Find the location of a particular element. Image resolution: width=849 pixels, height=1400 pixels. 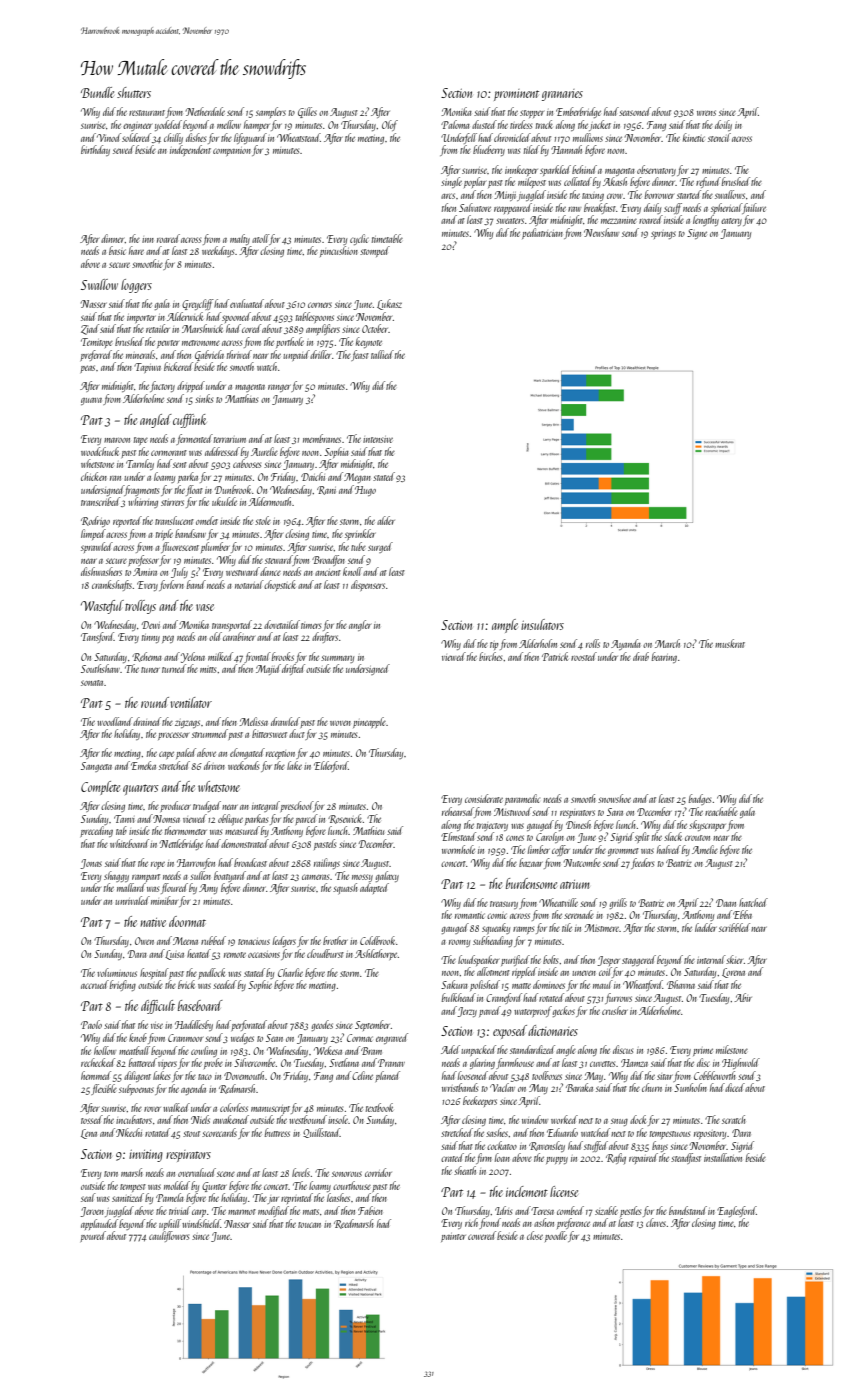

notarial is located at coordinates (249, 584).
